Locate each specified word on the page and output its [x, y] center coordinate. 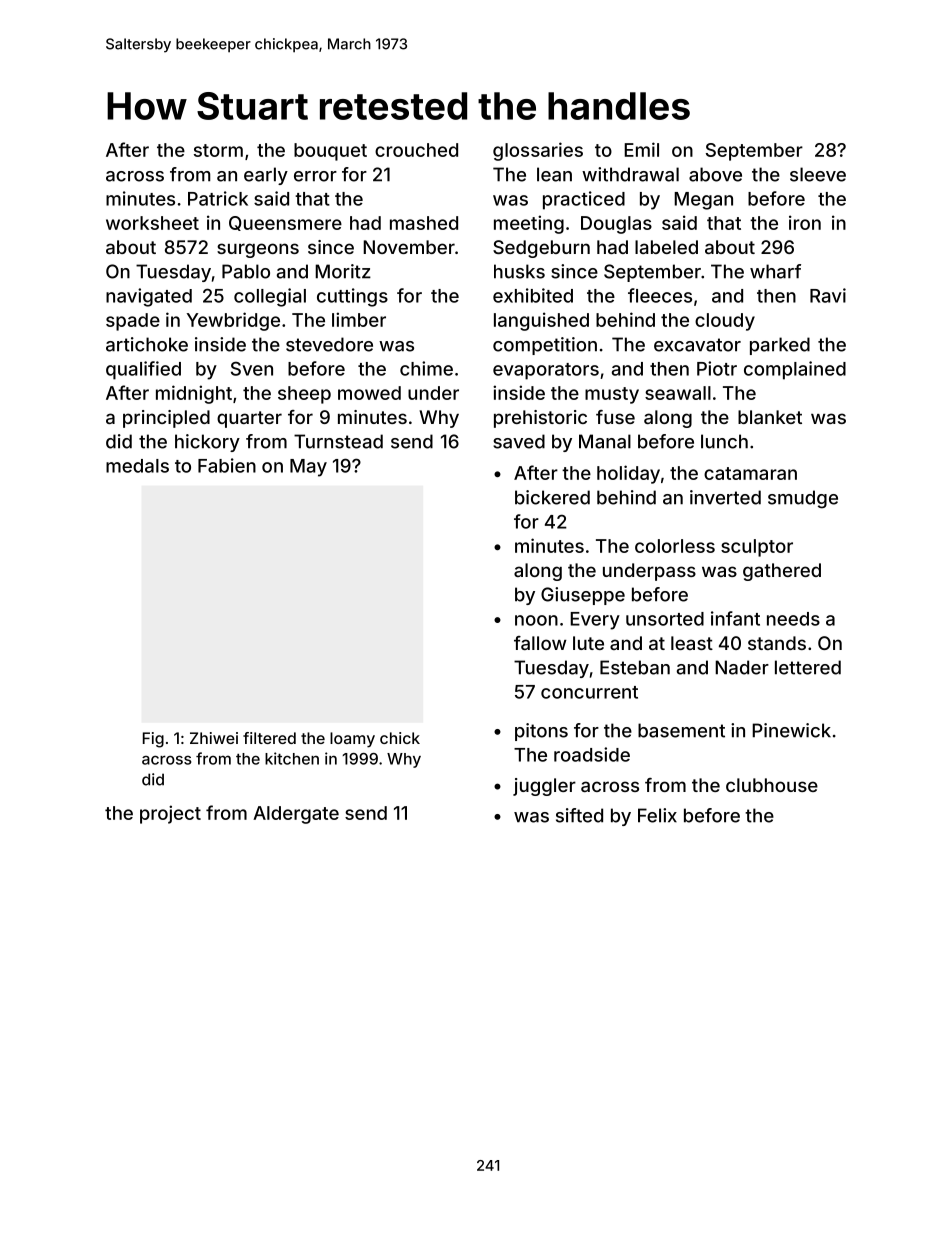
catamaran [750, 473]
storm [218, 150]
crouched [416, 150]
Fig [153, 740]
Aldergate [296, 815]
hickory [207, 443]
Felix [657, 815]
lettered [808, 667]
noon [536, 620]
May [308, 468]
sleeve [818, 174]
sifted [579, 815]
